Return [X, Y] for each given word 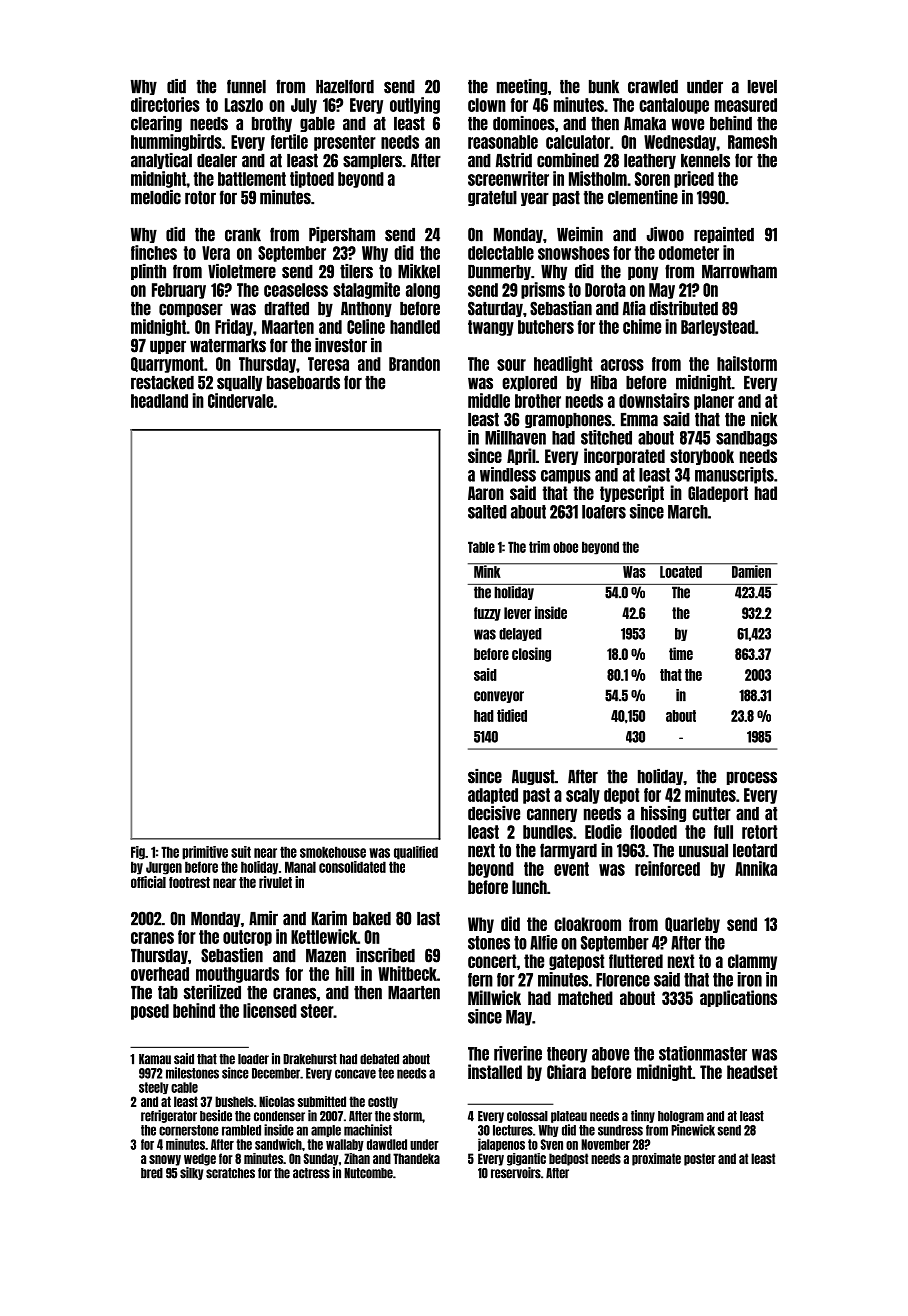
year [535, 199]
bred [152, 1173]
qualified [416, 853]
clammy [752, 962]
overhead [160, 974]
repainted [724, 235]
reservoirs [516, 1173]
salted [487, 512]
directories [165, 104]
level [762, 87]
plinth [148, 272]
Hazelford [345, 86]
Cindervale [240, 400]
